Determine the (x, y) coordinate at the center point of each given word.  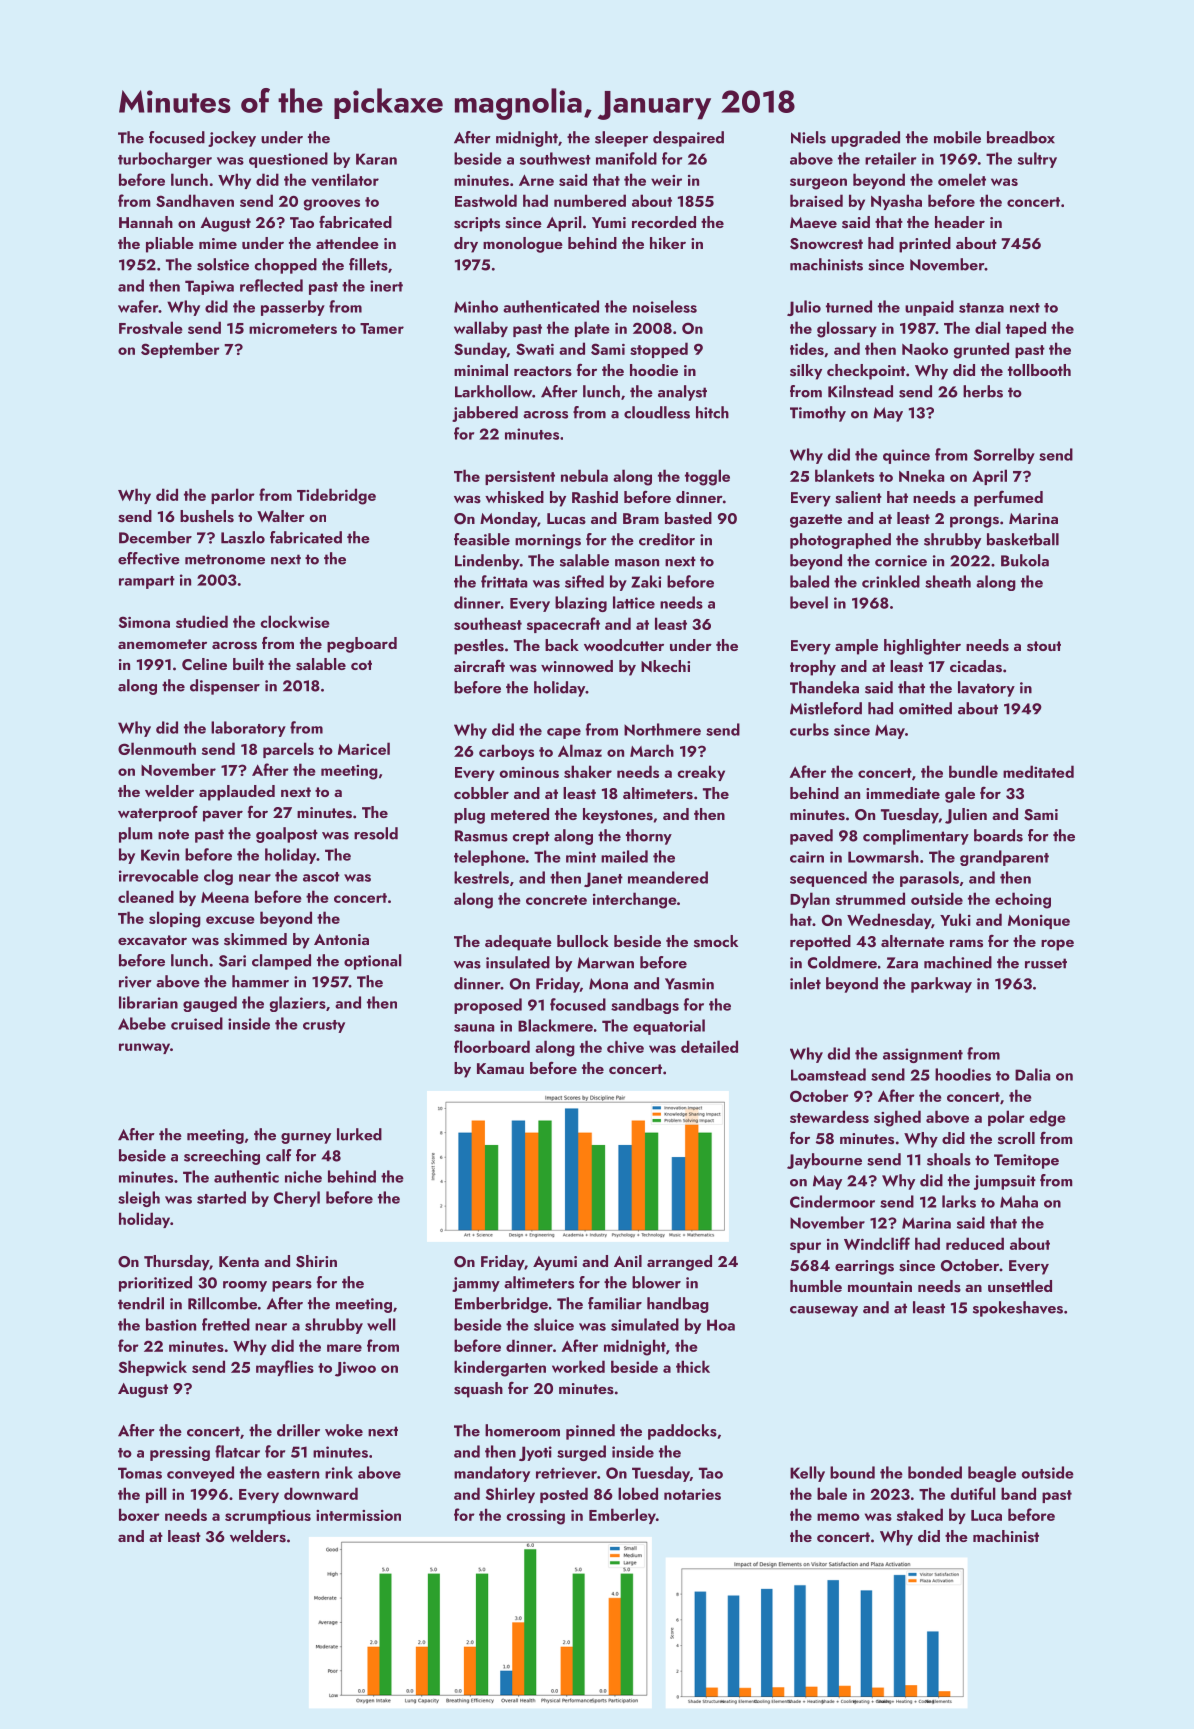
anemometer (162, 644)
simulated (645, 1324)
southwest (555, 158)
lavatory (986, 689)
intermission (358, 1515)
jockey (232, 139)
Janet (603, 879)
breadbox (1021, 137)
